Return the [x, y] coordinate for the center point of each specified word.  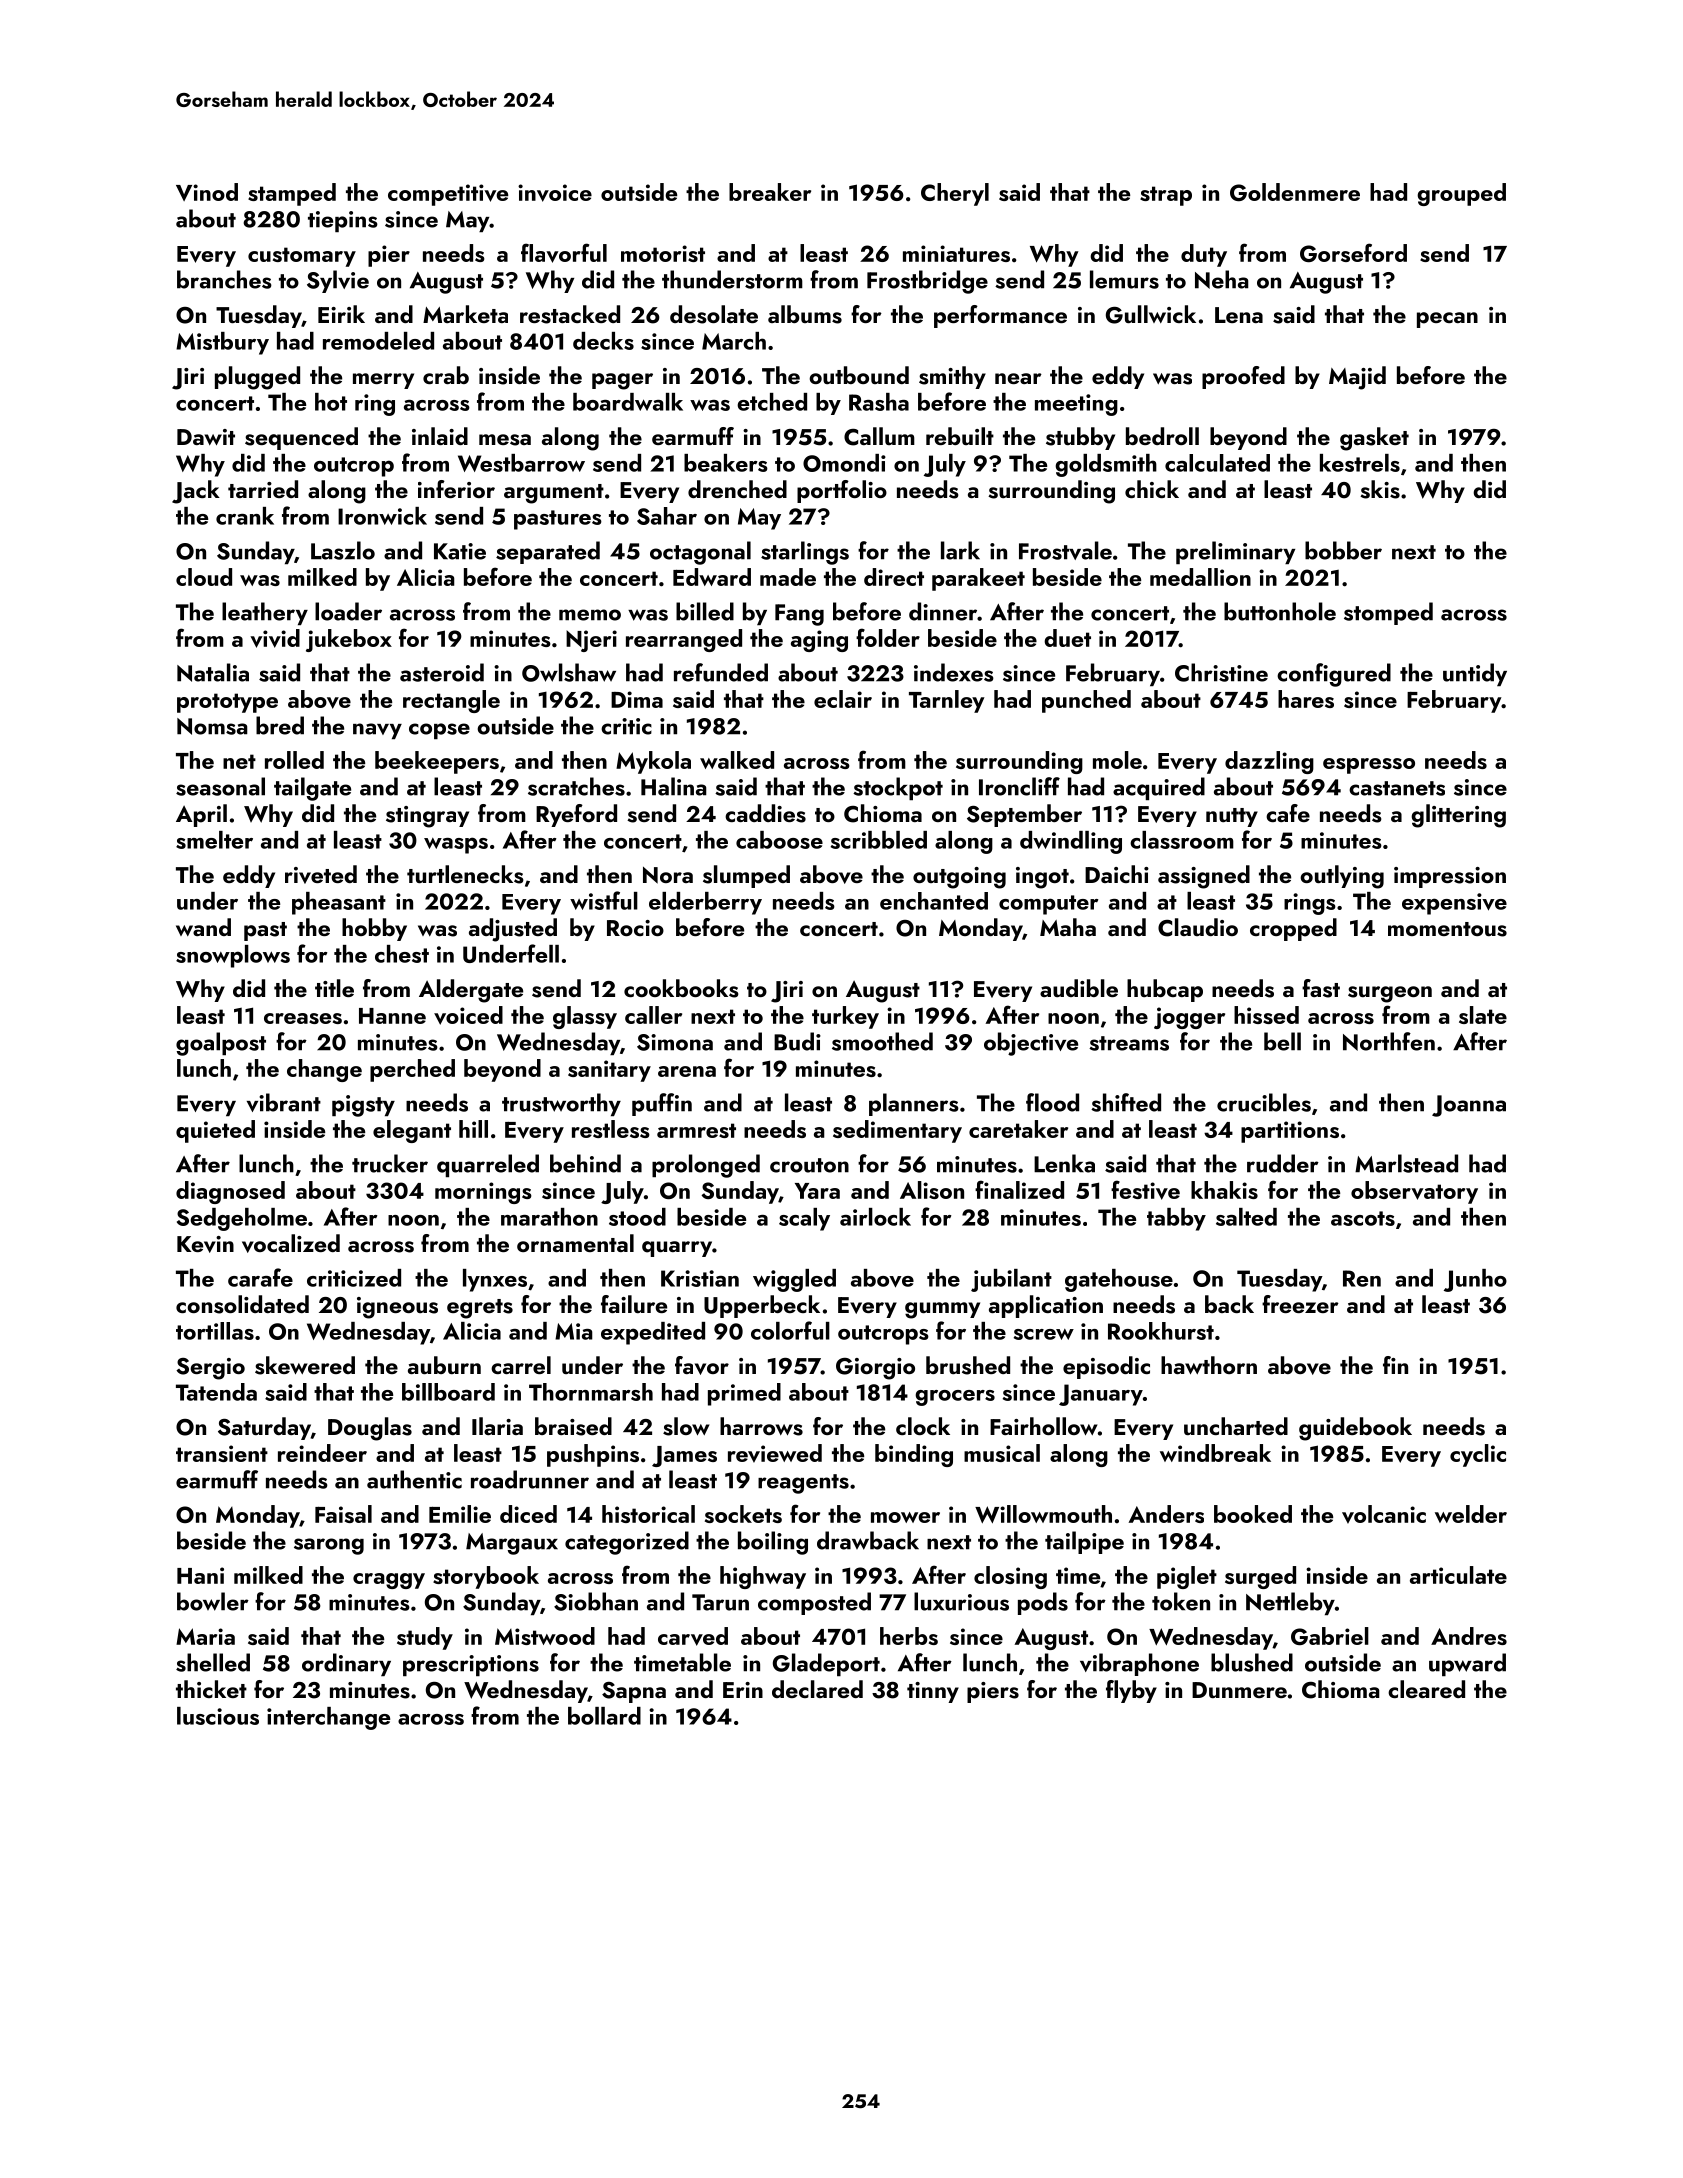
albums [805, 314]
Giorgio [875, 1369]
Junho [1475, 1280]
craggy [389, 1581]
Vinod [207, 192]
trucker [390, 1163]
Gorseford [1353, 252]
